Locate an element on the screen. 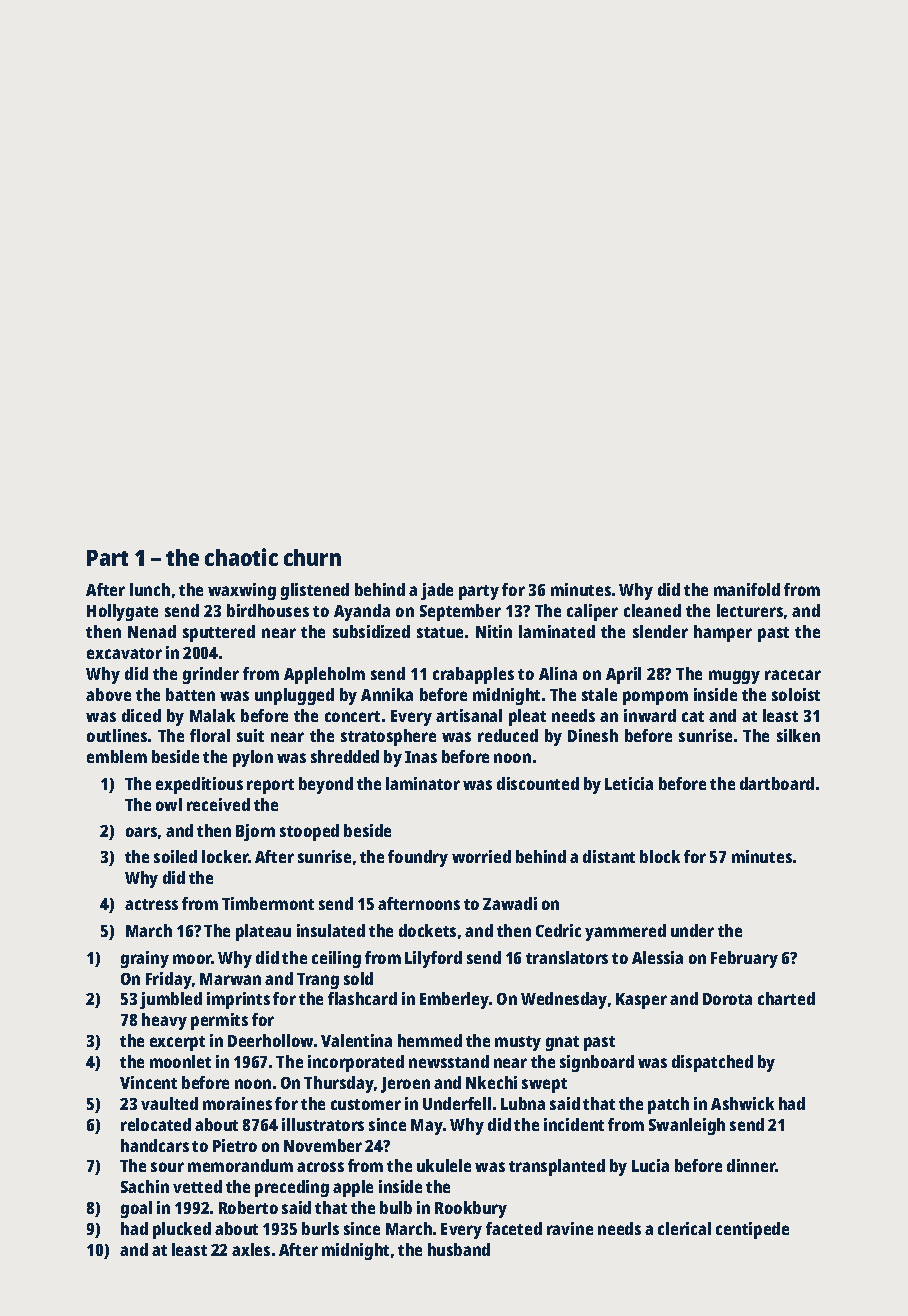 The height and width of the screenshot is (1316, 908). manifold is located at coordinates (747, 589).
